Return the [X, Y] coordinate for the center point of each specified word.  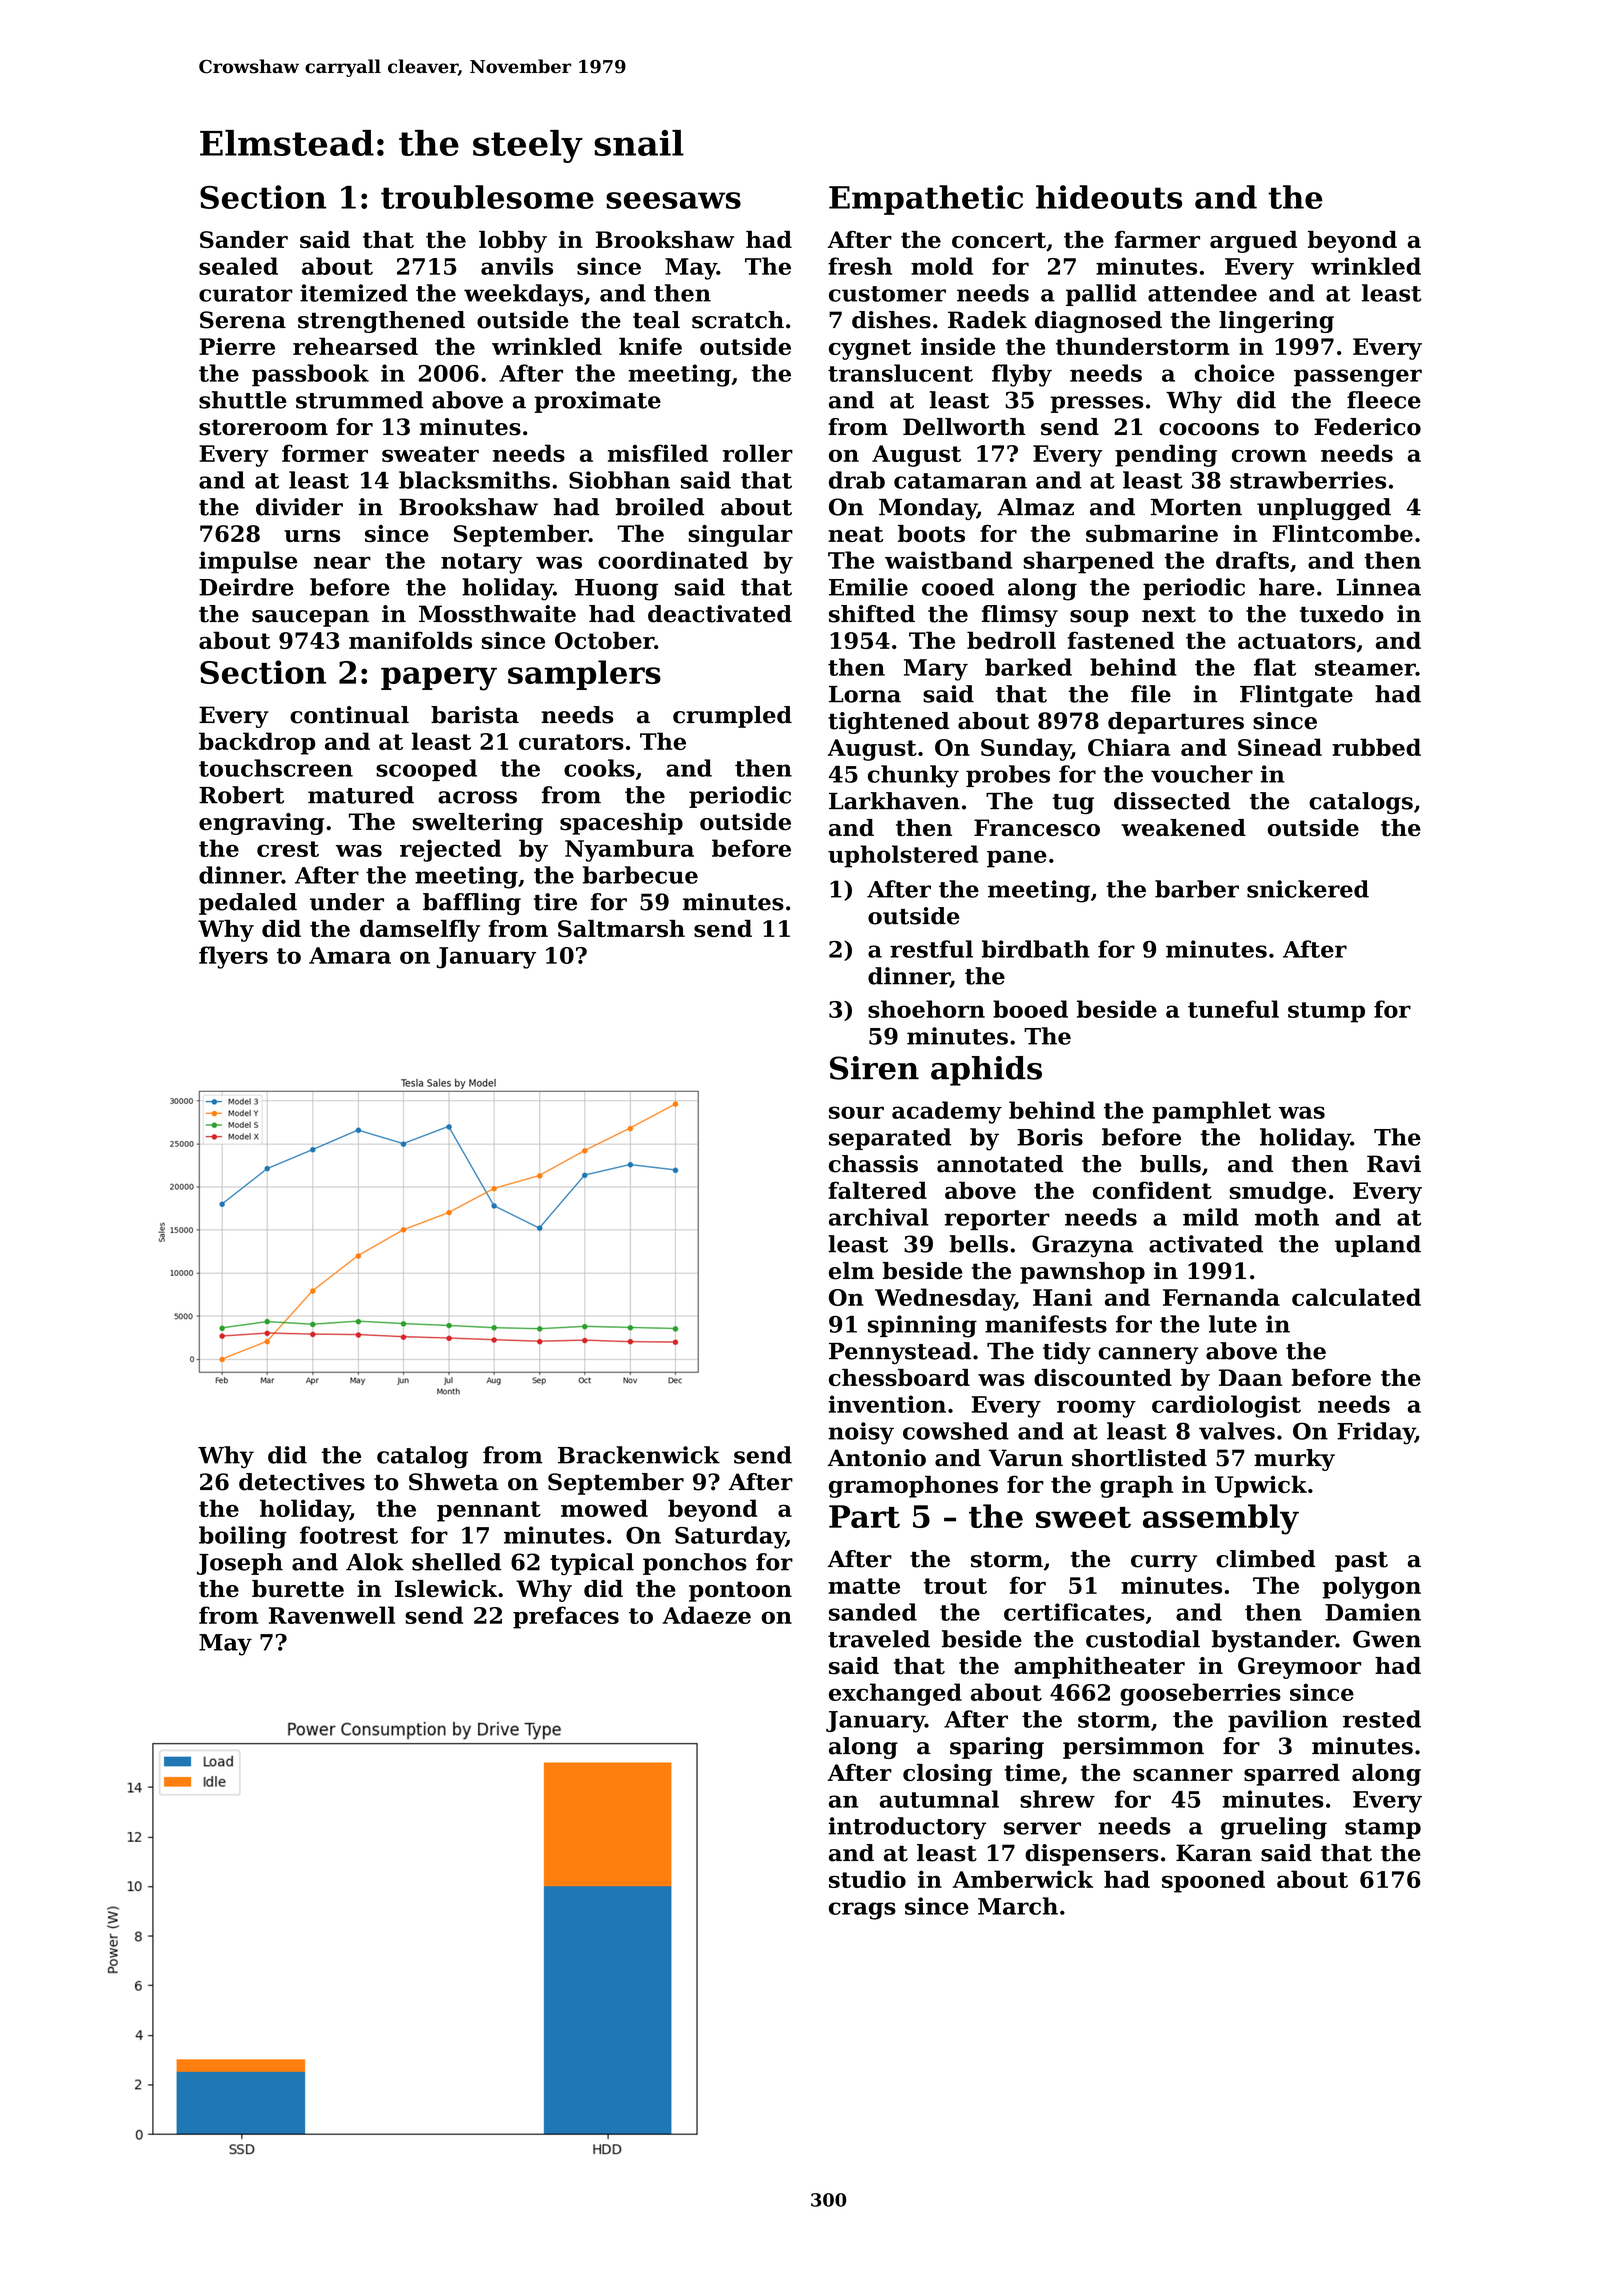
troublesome [487, 197]
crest [288, 849]
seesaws [673, 200]
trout [955, 1586]
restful [931, 949]
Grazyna [1082, 1246]
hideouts [1109, 197]
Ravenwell [332, 1615]
